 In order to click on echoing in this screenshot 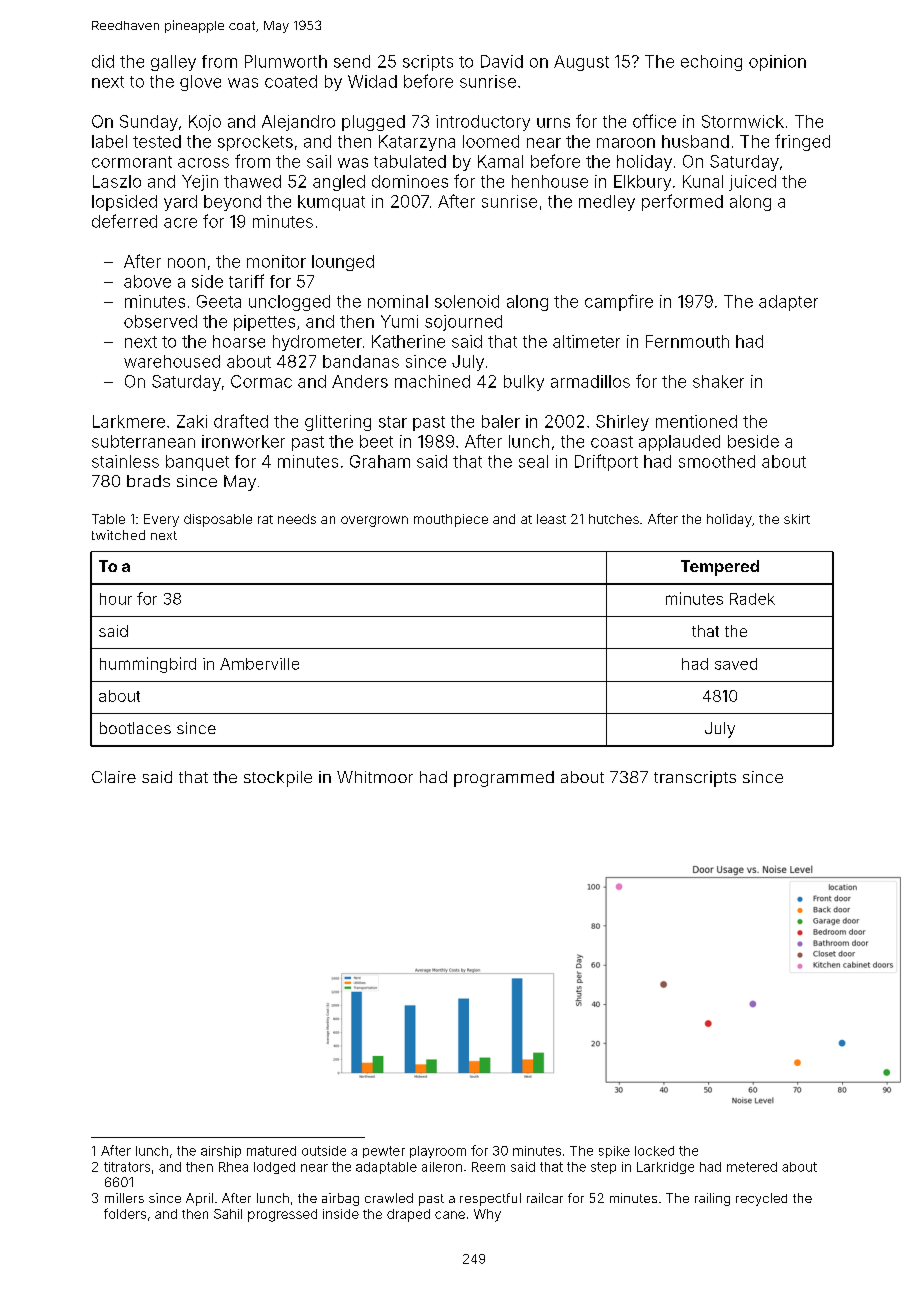, I will do `click(711, 63)`.
